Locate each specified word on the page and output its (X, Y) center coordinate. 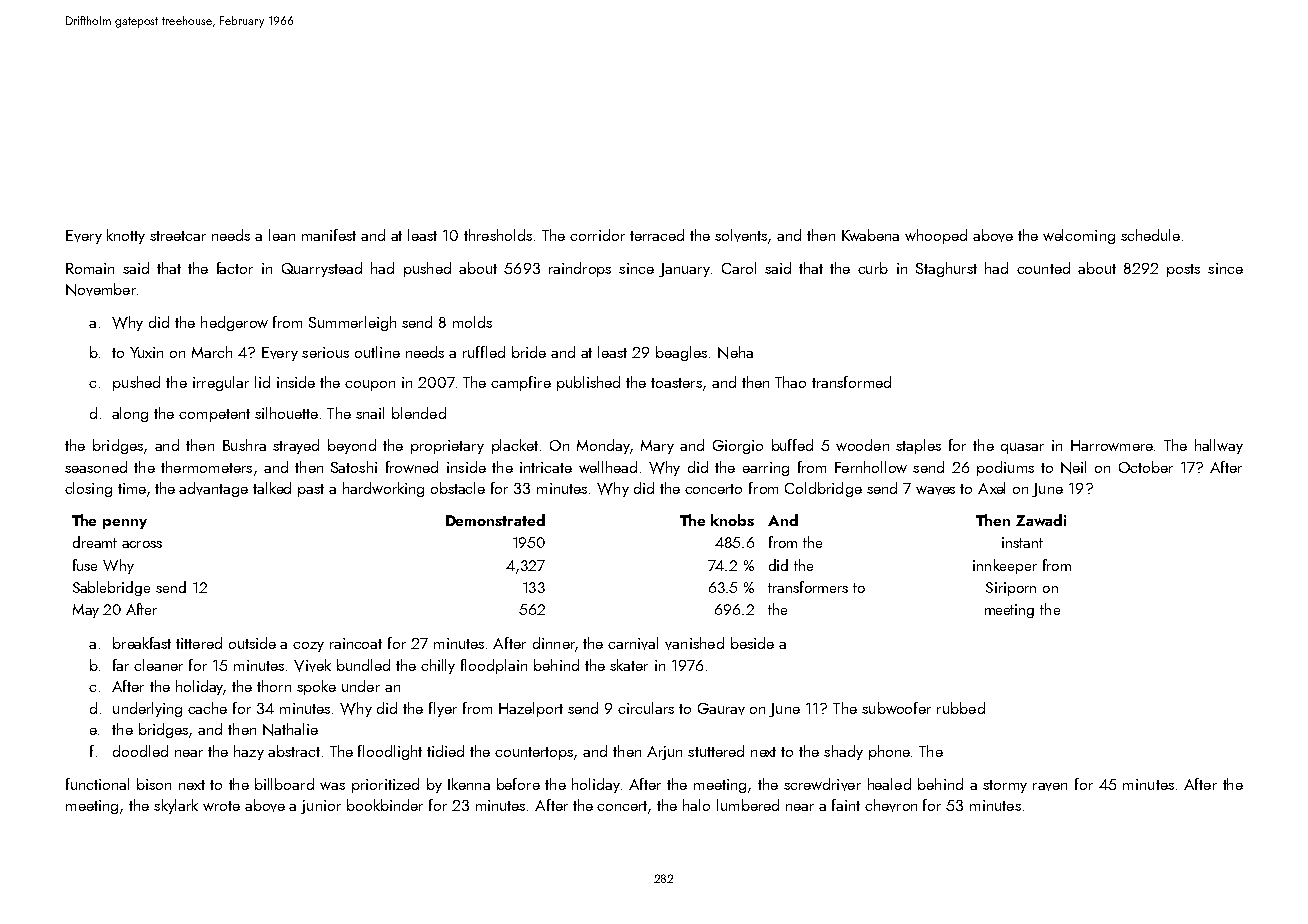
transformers (808, 587)
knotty (126, 236)
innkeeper (1005, 566)
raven (1050, 787)
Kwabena (870, 235)
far (121, 665)
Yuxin (146, 352)
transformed (851, 382)
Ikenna (469, 784)
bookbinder (385, 805)
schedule (1150, 235)
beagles (681, 353)
